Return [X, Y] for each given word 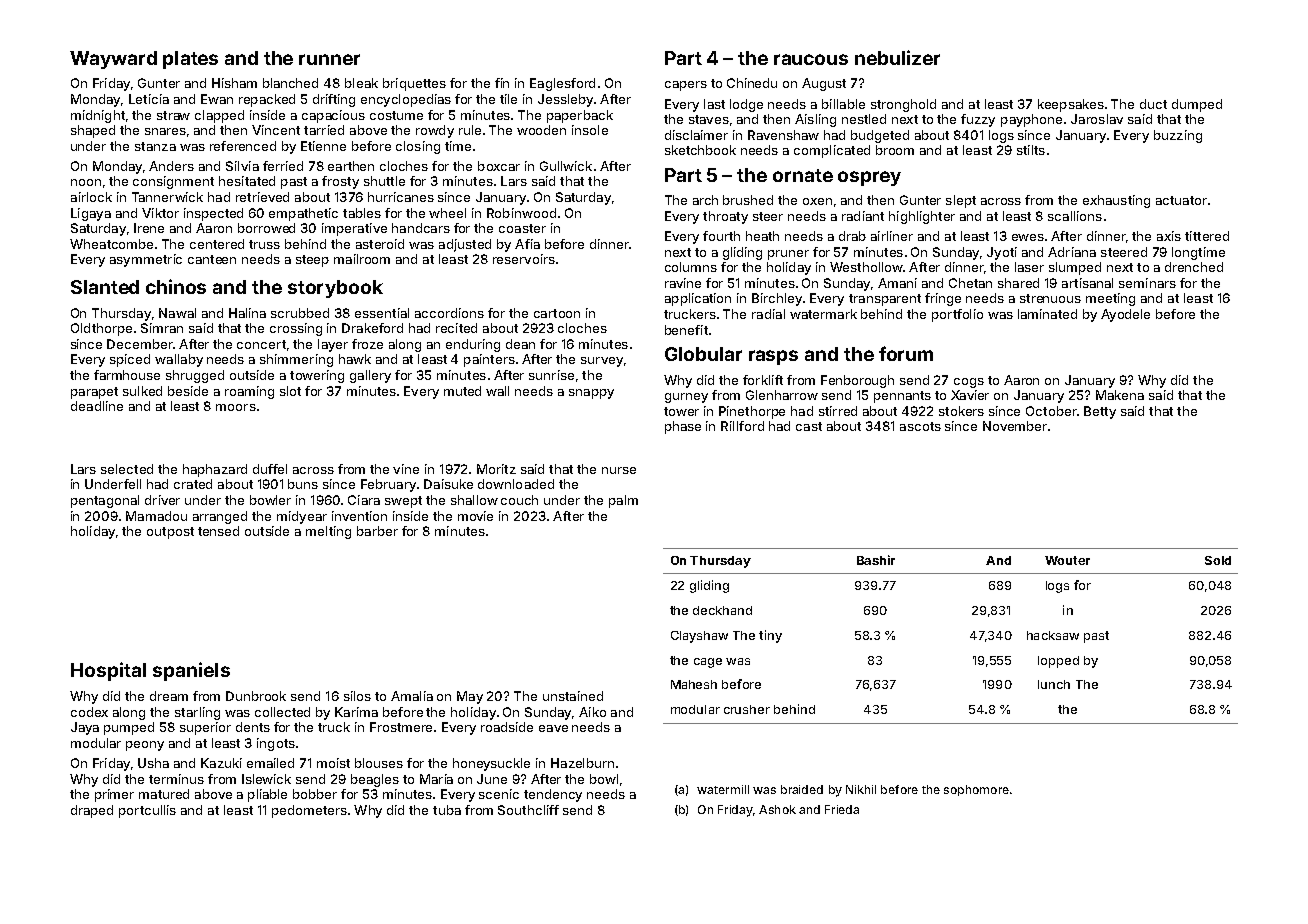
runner [329, 59]
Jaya [85, 728]
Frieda [842, 809]
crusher [747, 709]
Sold [1218, 560]
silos [357, 696]
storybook [335, 289]
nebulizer [897, 57]
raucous [811, 59]
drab [852, 236]
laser [1029, 267]
